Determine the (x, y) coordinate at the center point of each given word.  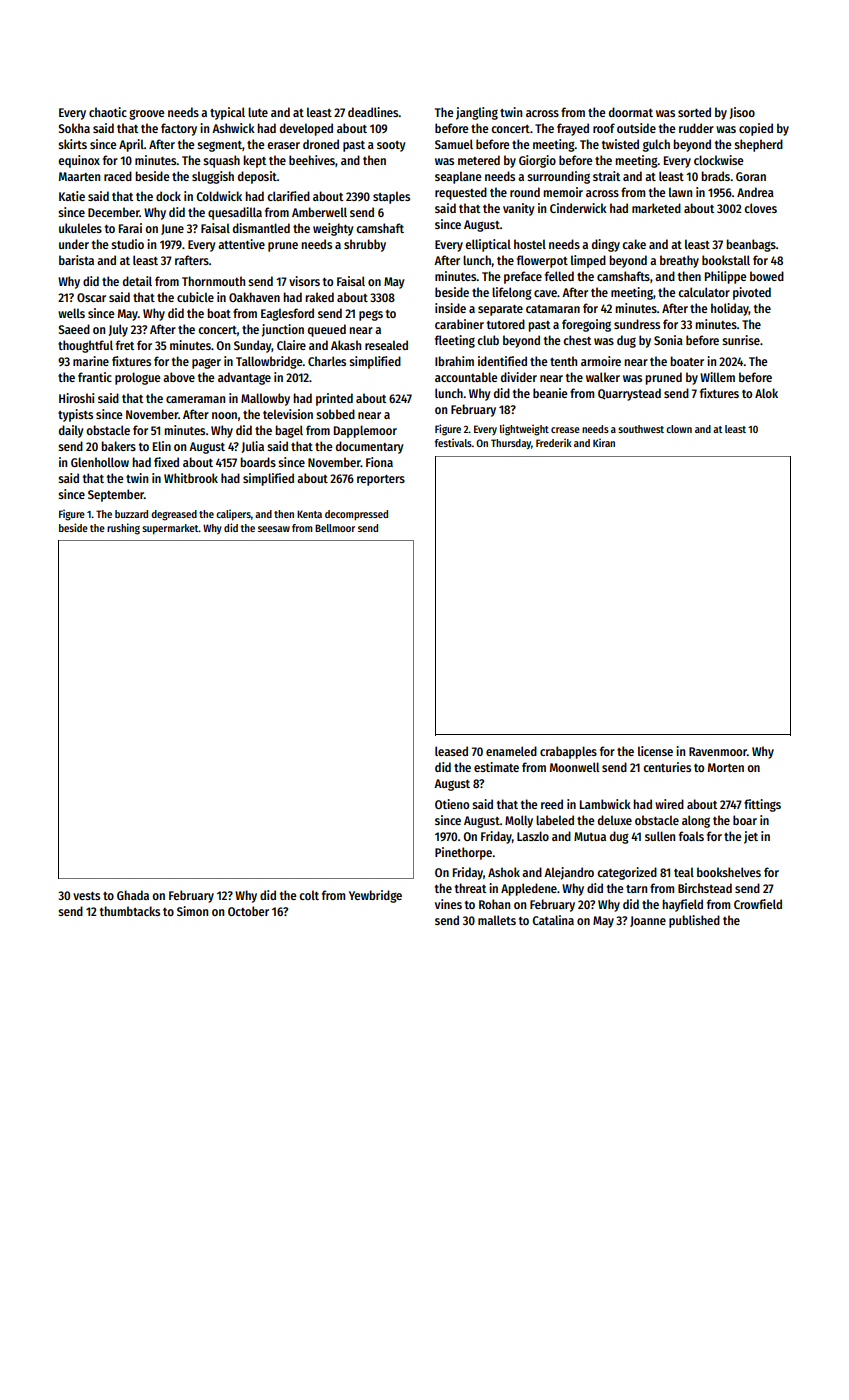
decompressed (356, 515)
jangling (477, 113)
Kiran (604, 442)
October (248, 911)
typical (227, 113)
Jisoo (742, 113)
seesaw (274, 529)
